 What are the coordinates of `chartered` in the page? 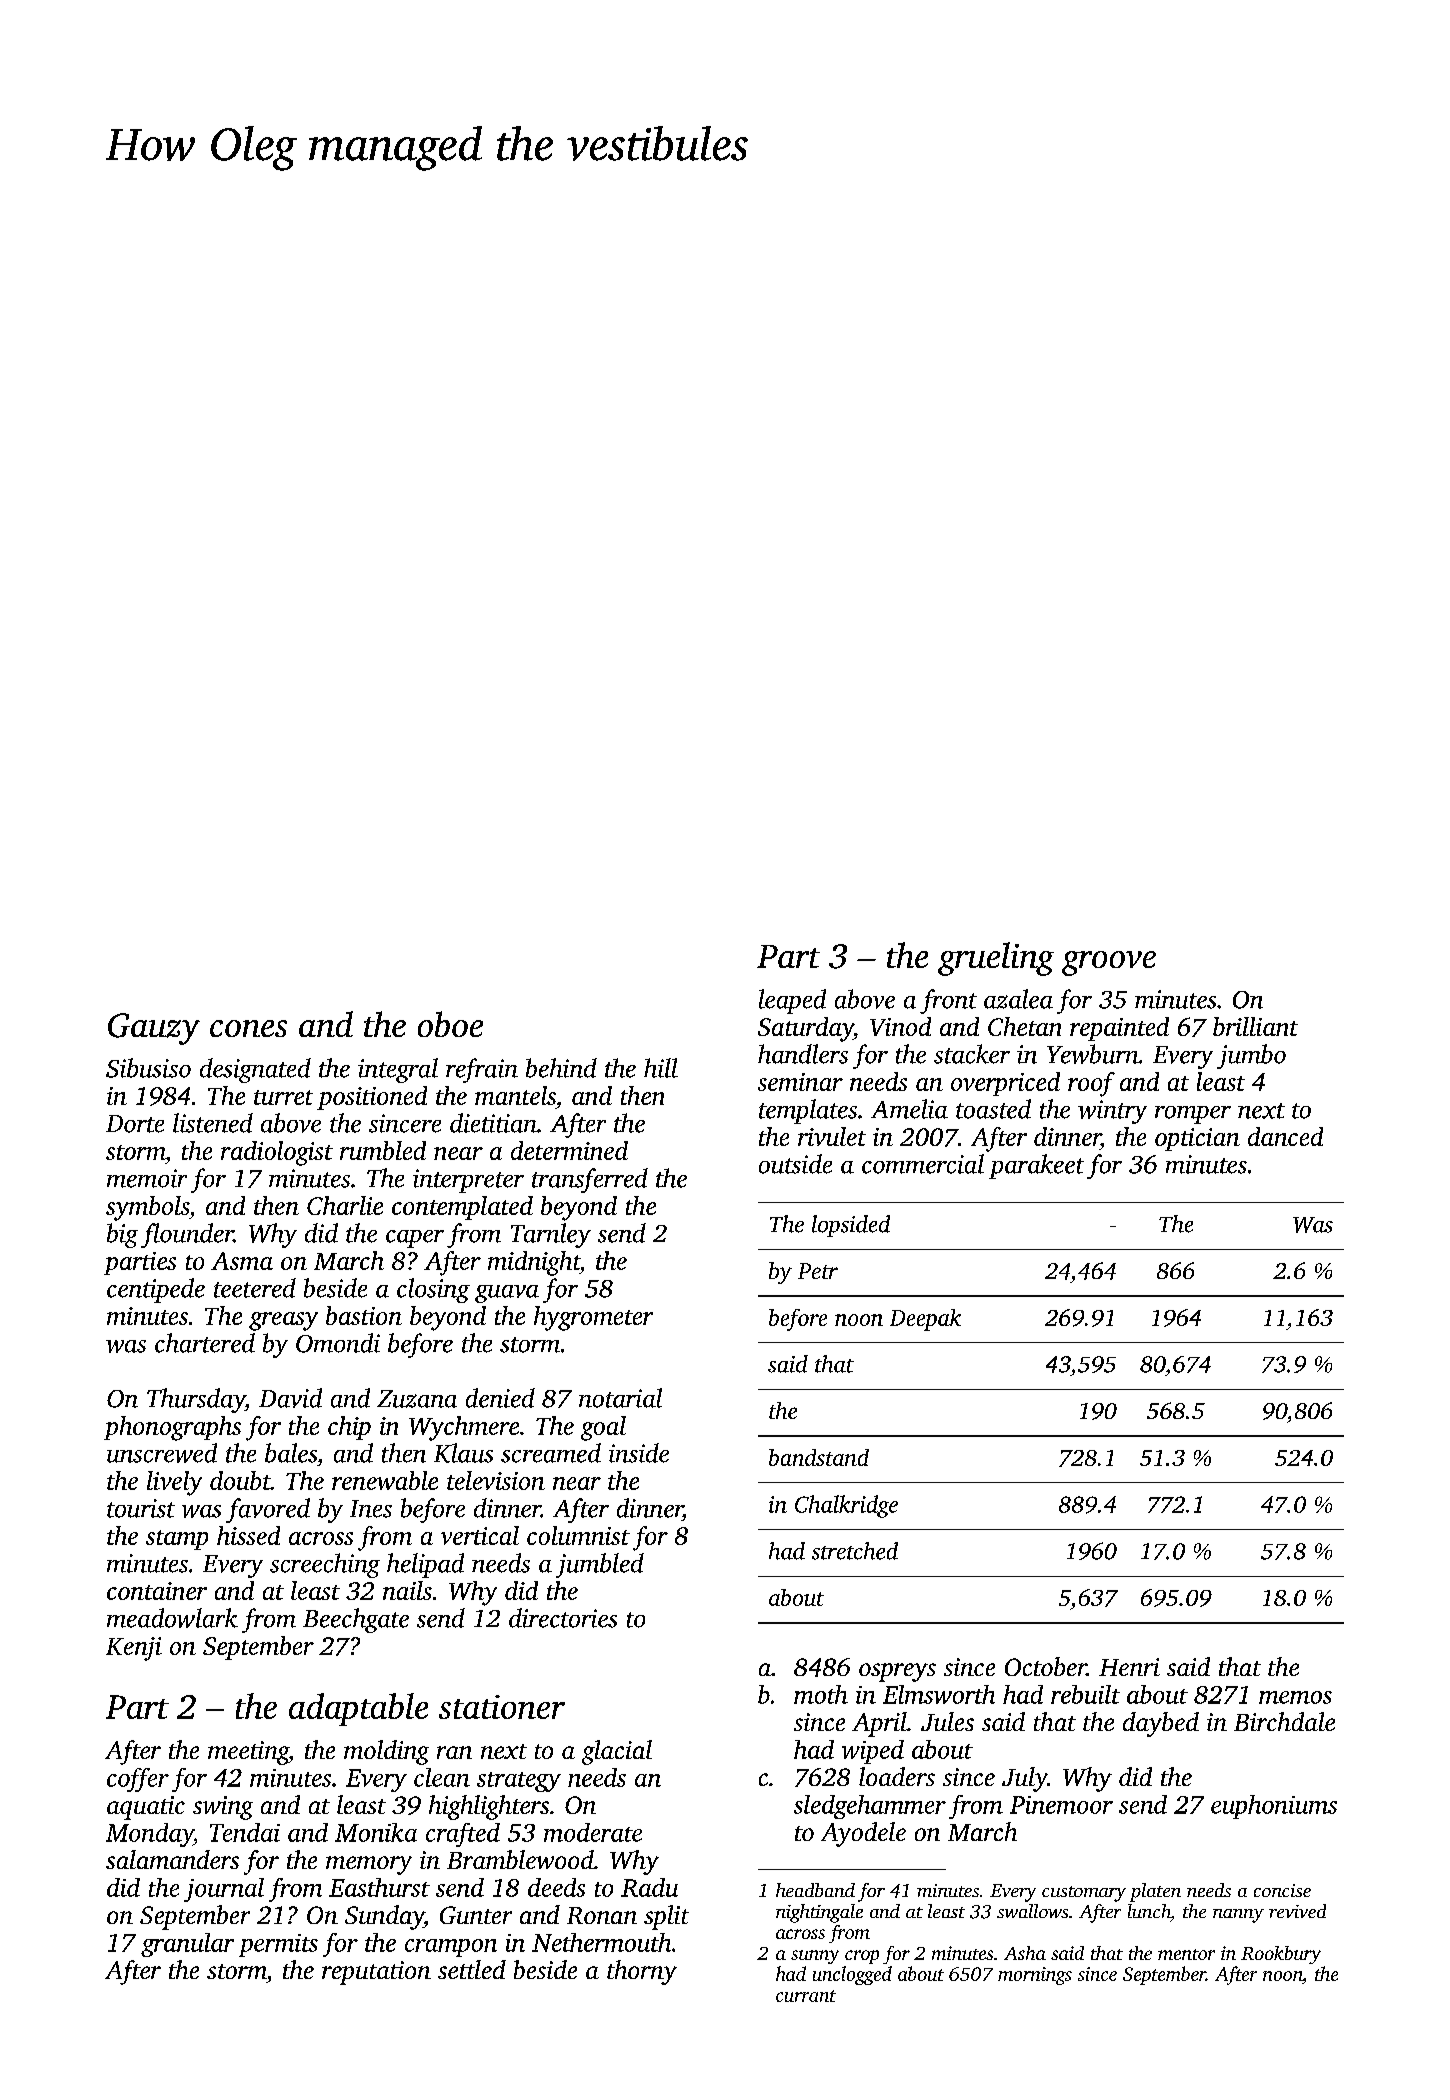 It's located at (205, 1343).
